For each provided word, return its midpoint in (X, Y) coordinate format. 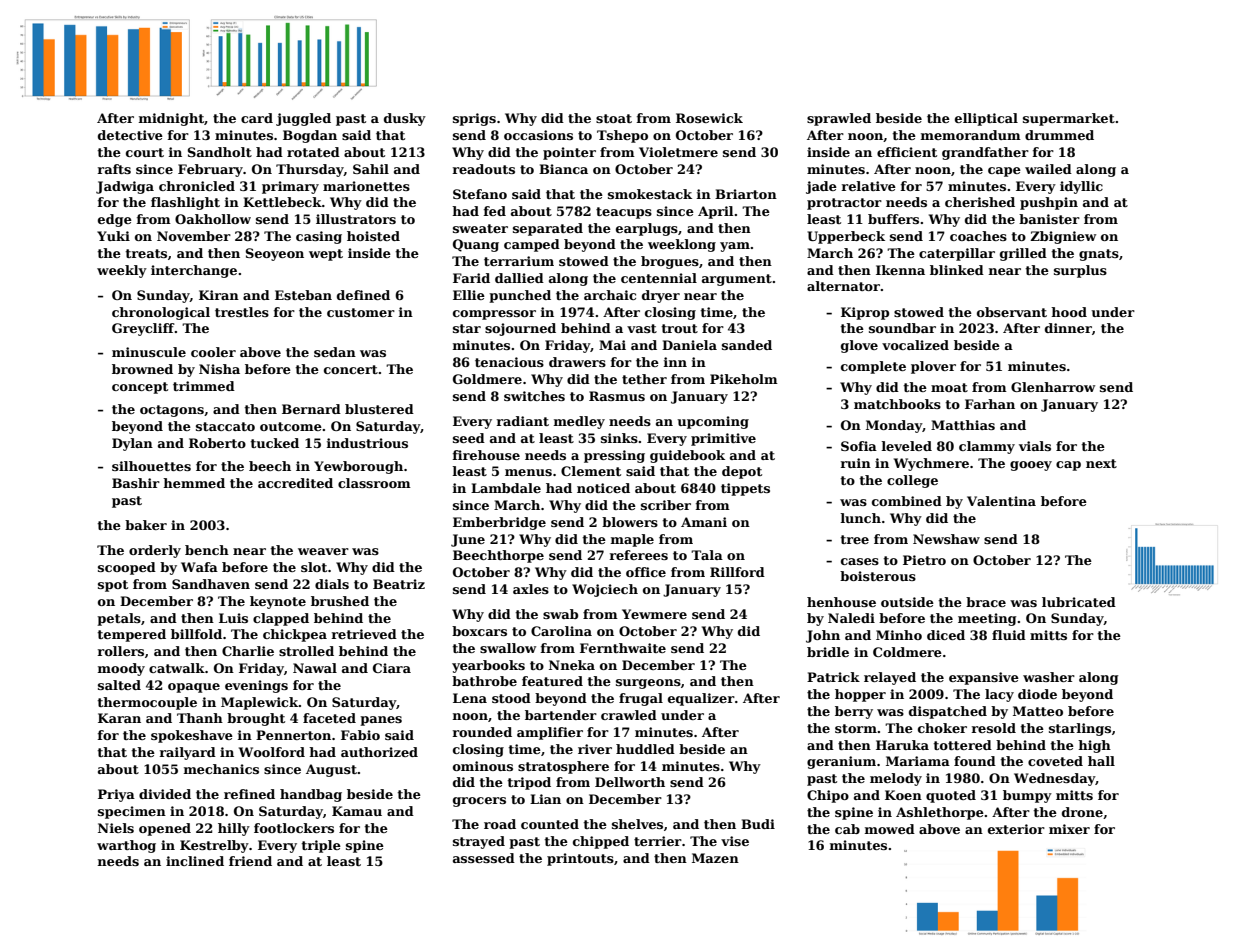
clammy (987, 447)
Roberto (217, 443)
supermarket (1069, 119)
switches (534, 396)
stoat (614, 118)
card (257, 118)
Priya (116, 795)
